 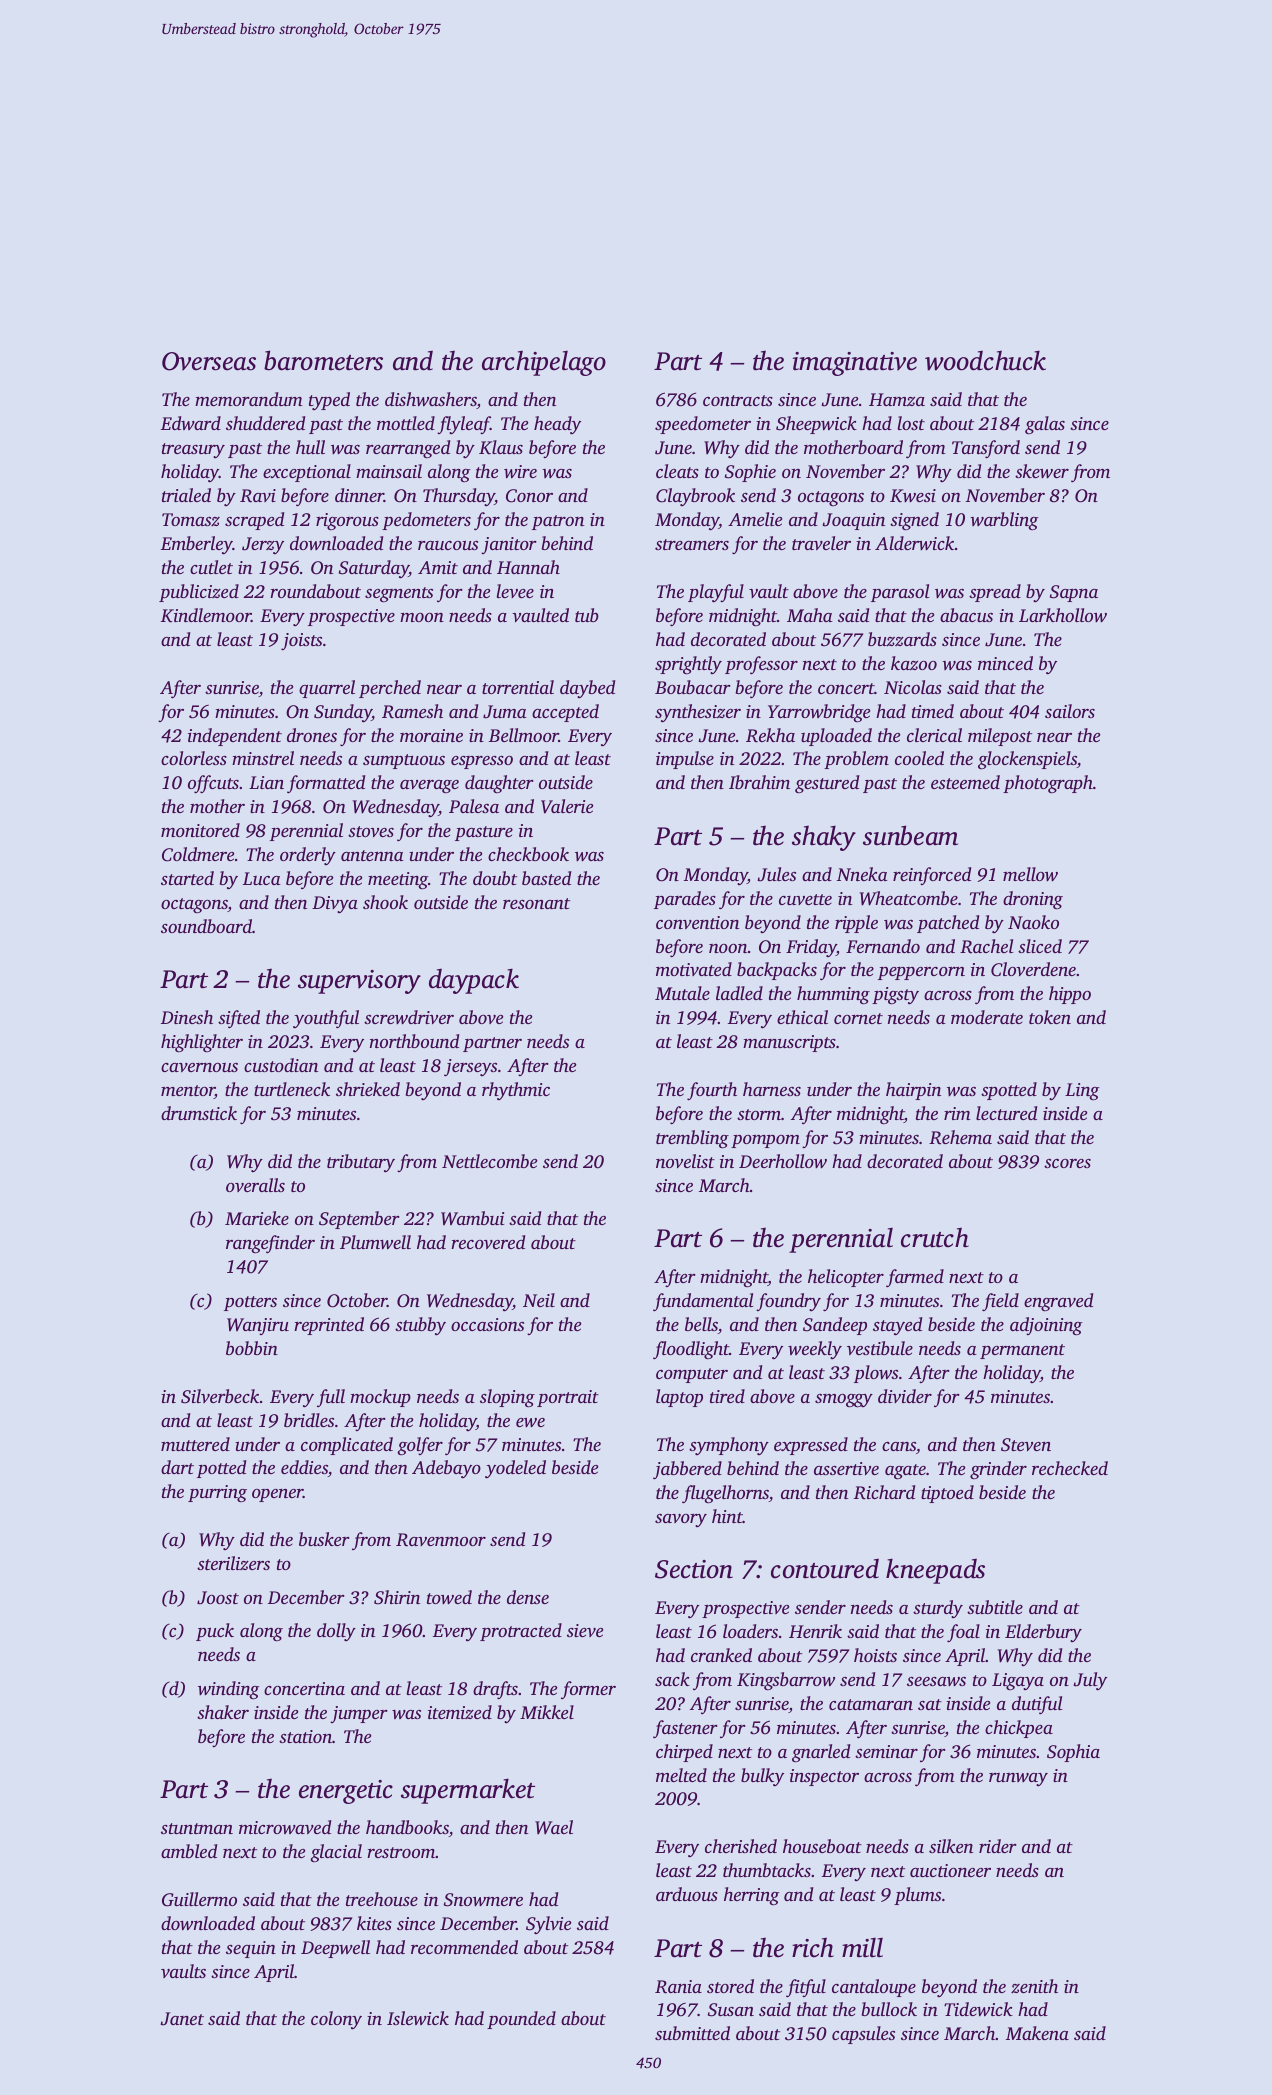 I want to click on Boubacar, so click(x=693, y=687).
